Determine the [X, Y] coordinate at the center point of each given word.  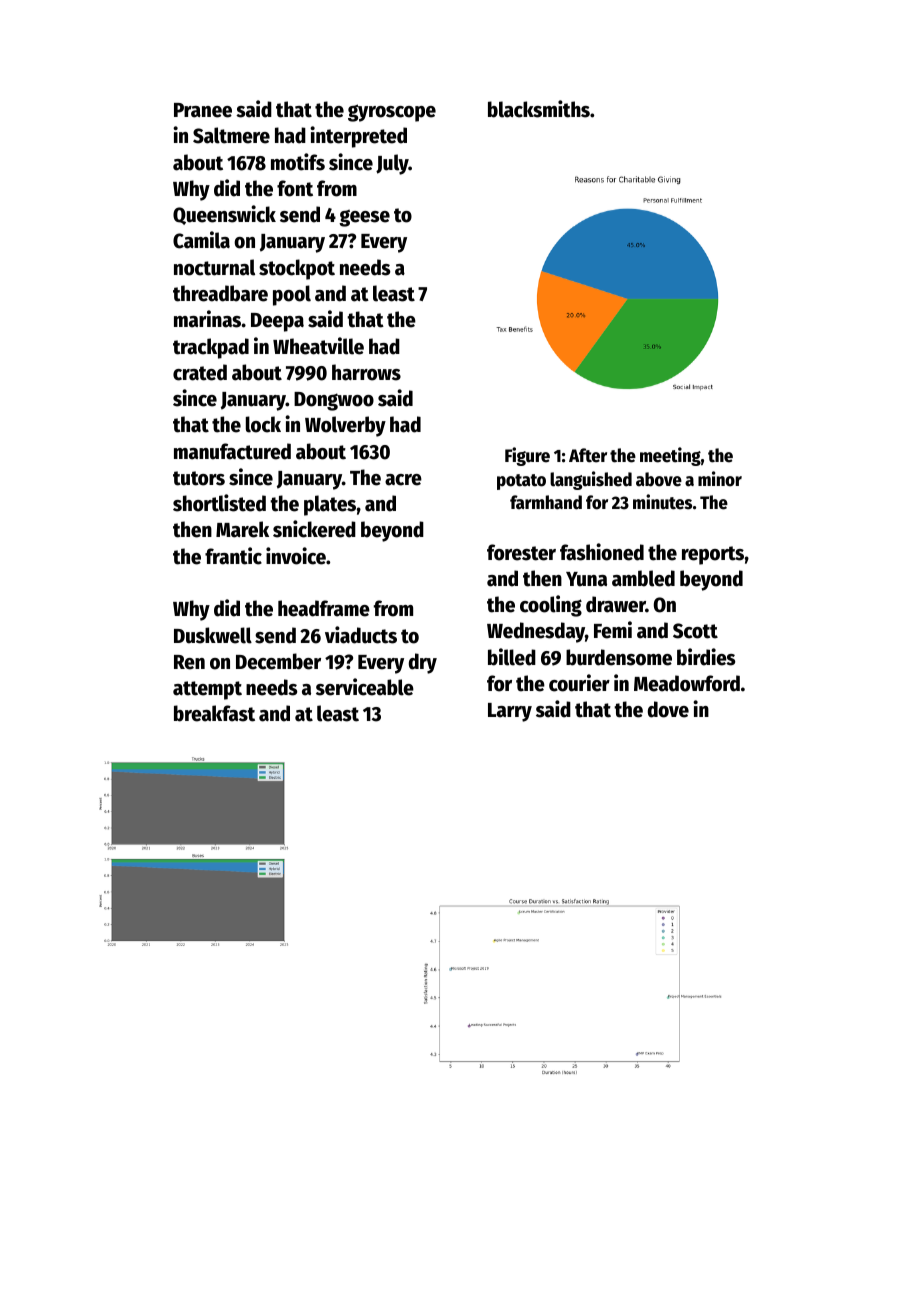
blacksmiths [539, 109]
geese [364, 218]
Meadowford [687, 683]
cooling [551, 606]
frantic [233, 556]
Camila [201, 240]
